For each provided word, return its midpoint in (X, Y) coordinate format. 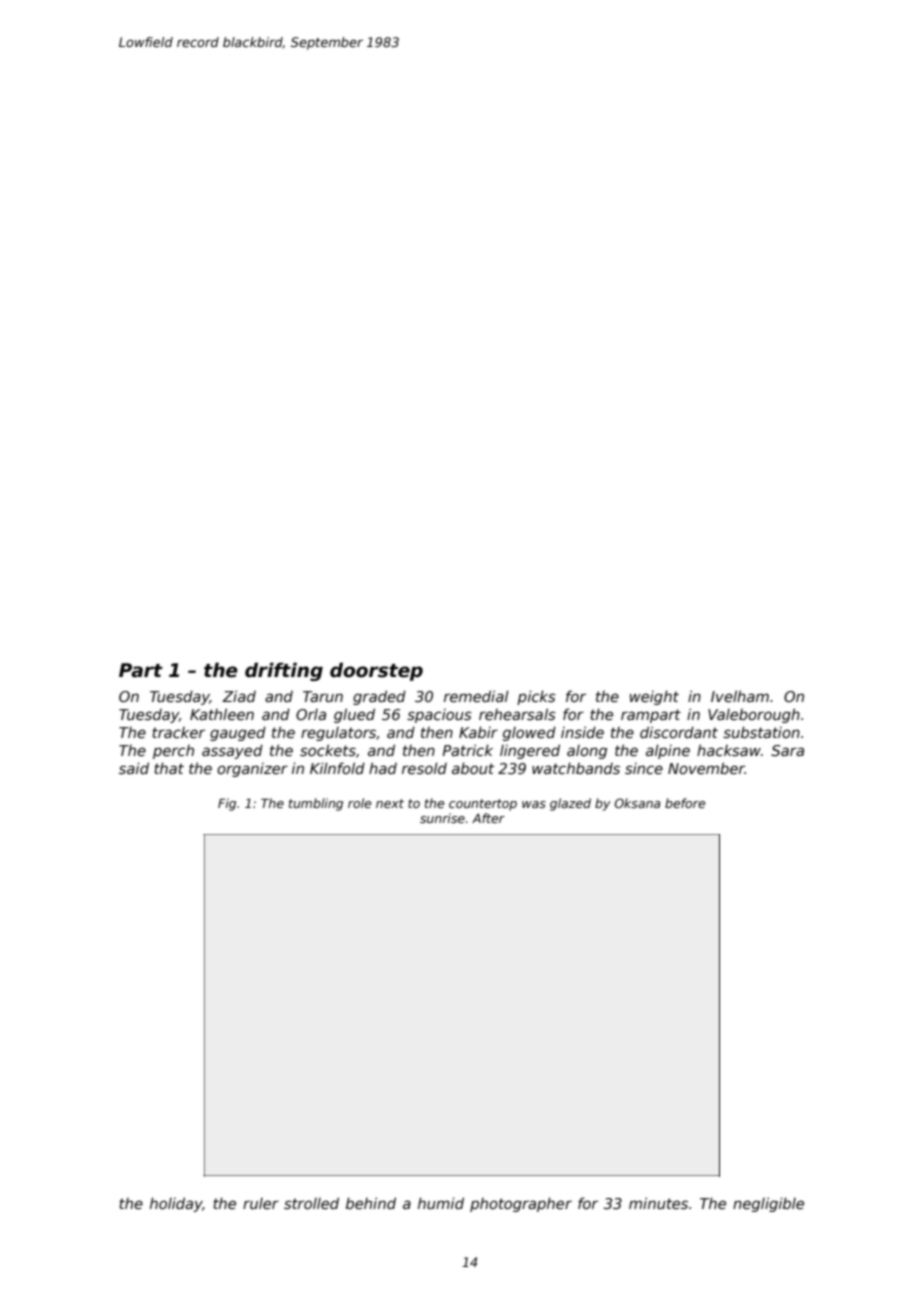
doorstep (376, 671)
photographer (521, 1204)
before (685, 803)
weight (654, 697)
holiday (176, 1204)
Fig (227, 804)
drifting (284, 671)
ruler (261, 1203)
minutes (658, 1203)
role (359, 803)
